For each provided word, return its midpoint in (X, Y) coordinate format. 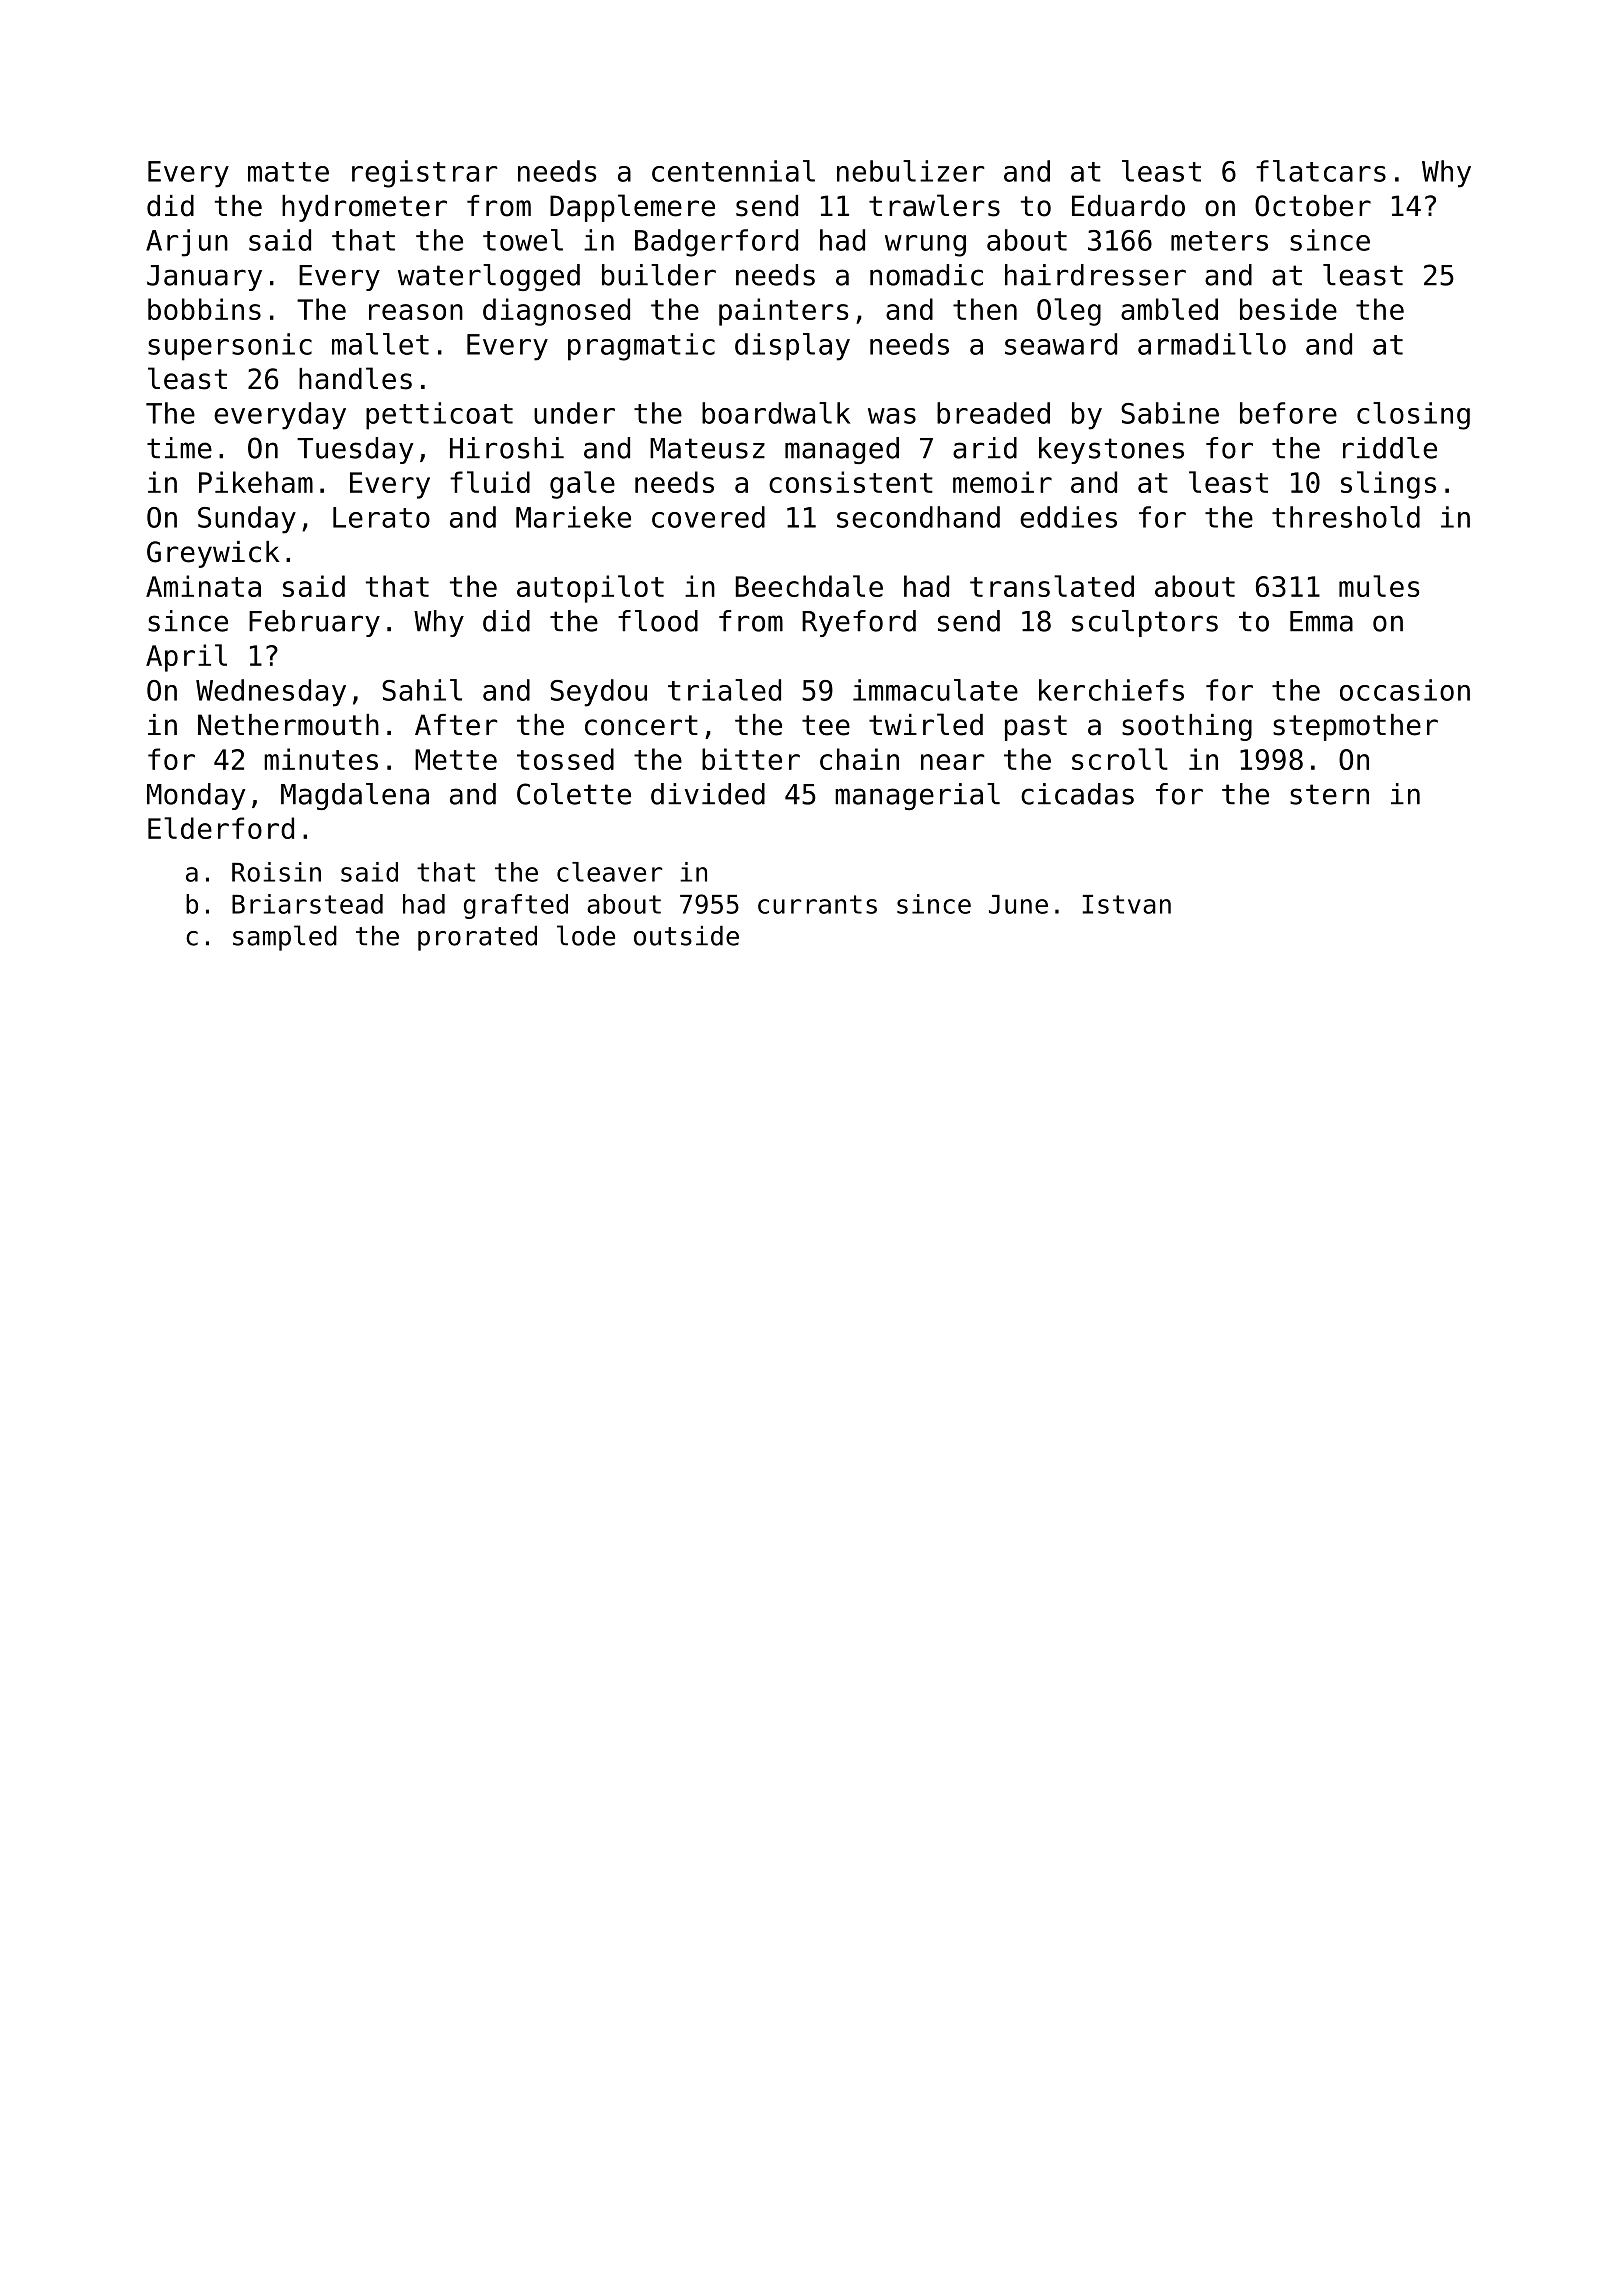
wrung (925, 246)
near (952, 762)
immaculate (935, 690)
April (186, 658)
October (1313, 206)
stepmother (1355, 727)
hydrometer (364, 208)
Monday (196, 796)
